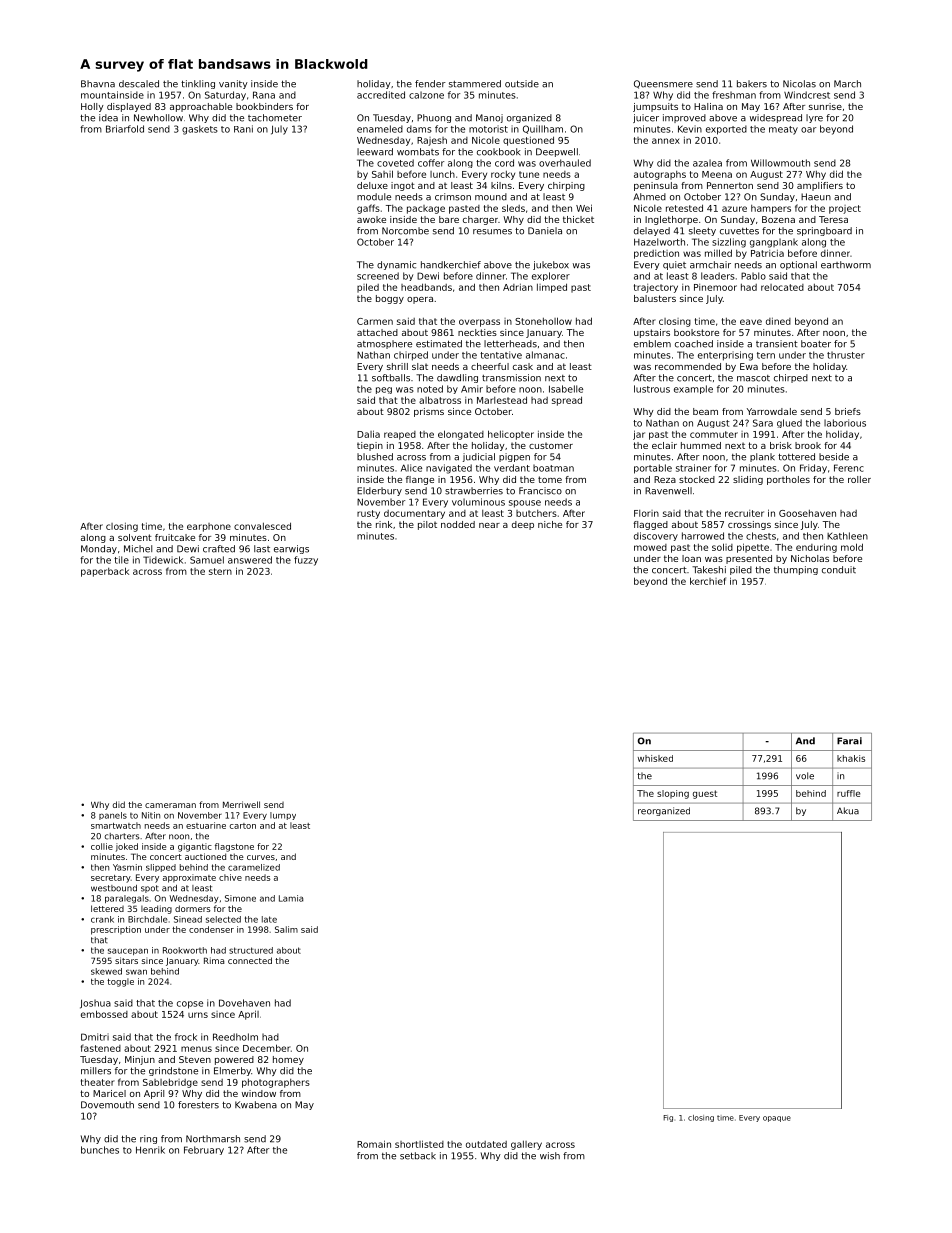  What do you see at coordinates (489, 525) in the page?
I see `near` at bounding box center [489, 525].
